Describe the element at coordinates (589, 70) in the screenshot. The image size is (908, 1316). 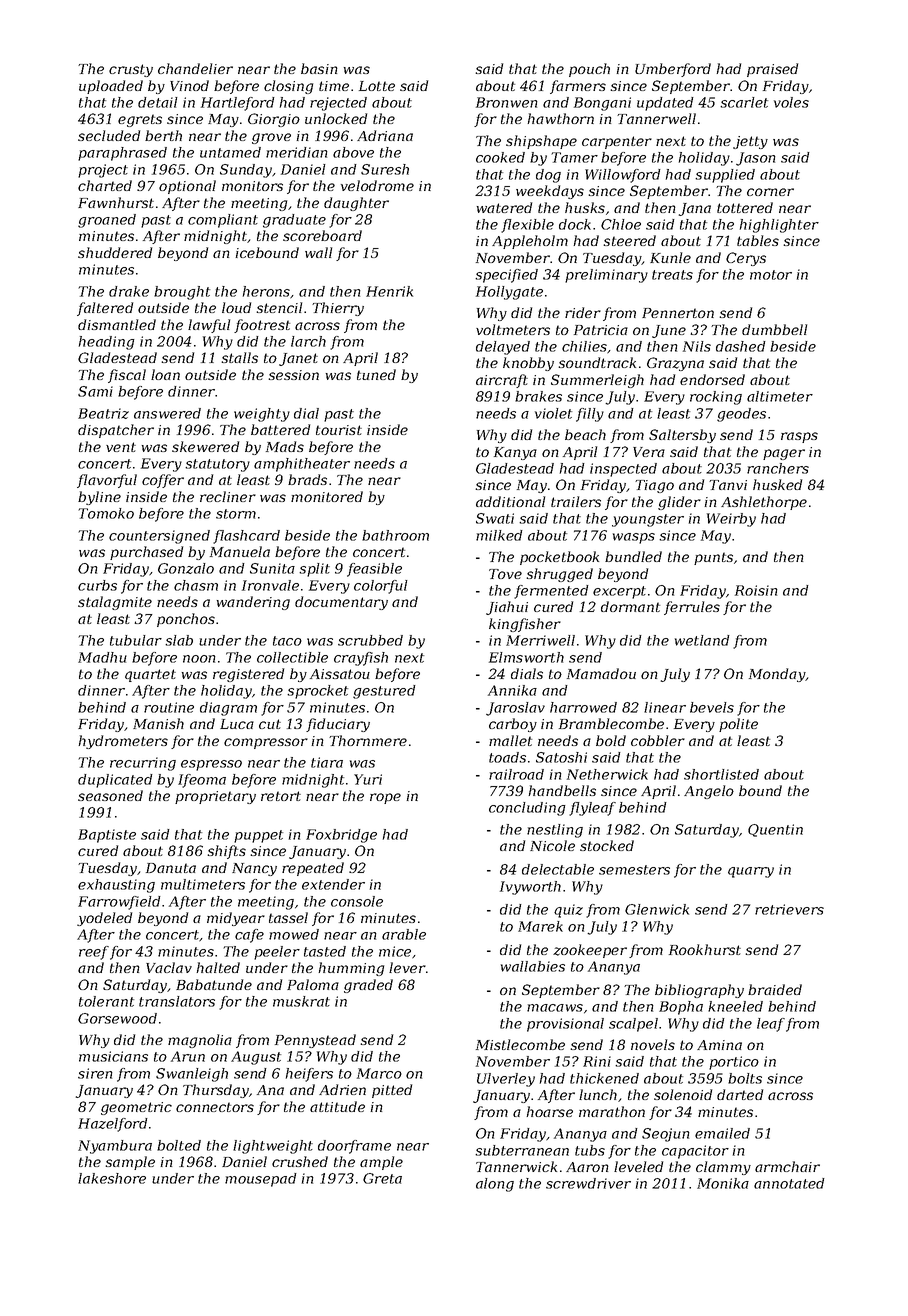
I see `pouch` at that location.
